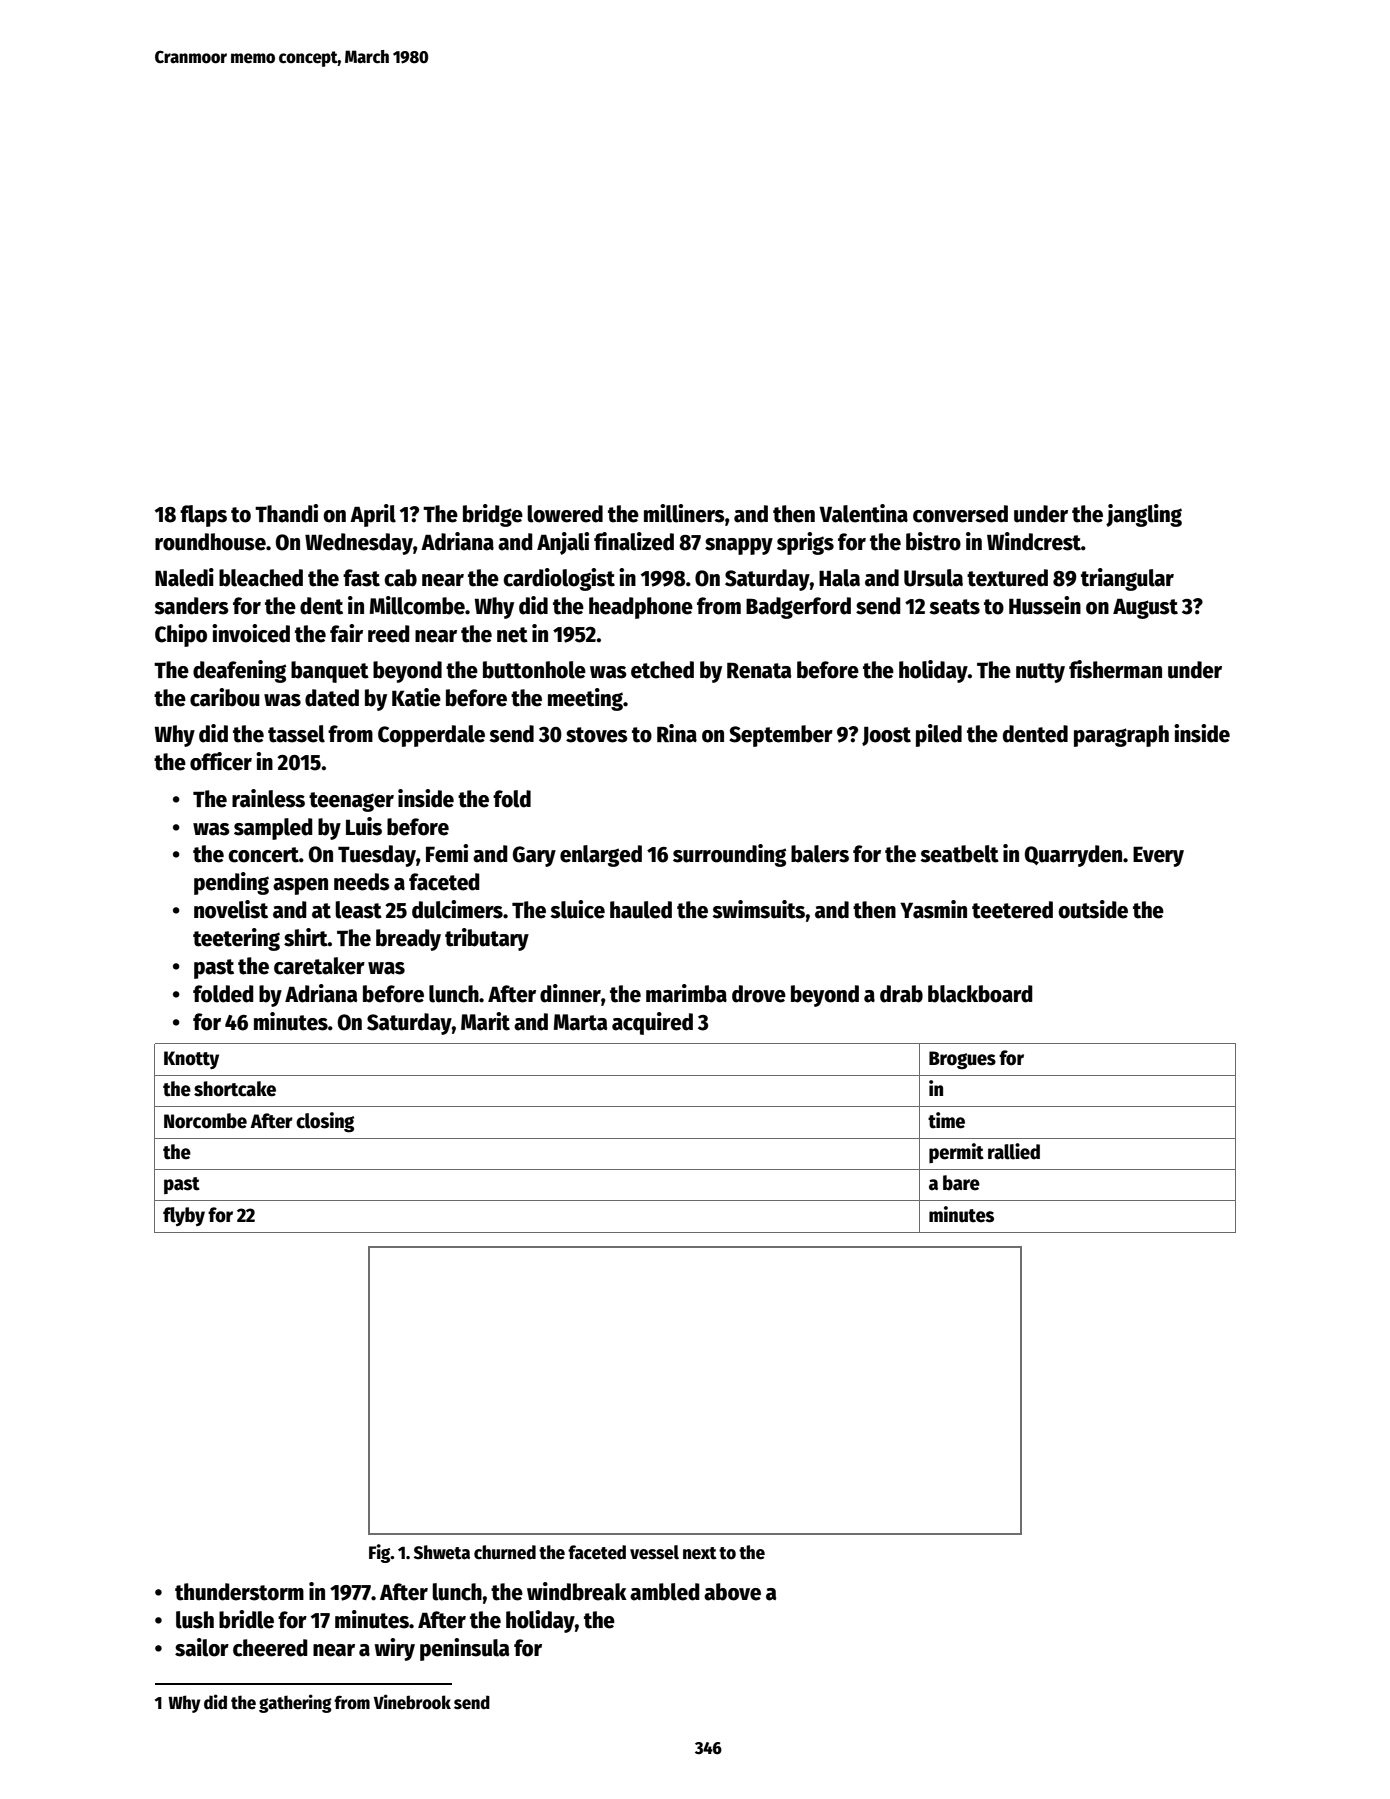 The height and width of the page is (1799, 1390). I want to click on permit, so click(956, 1153).
